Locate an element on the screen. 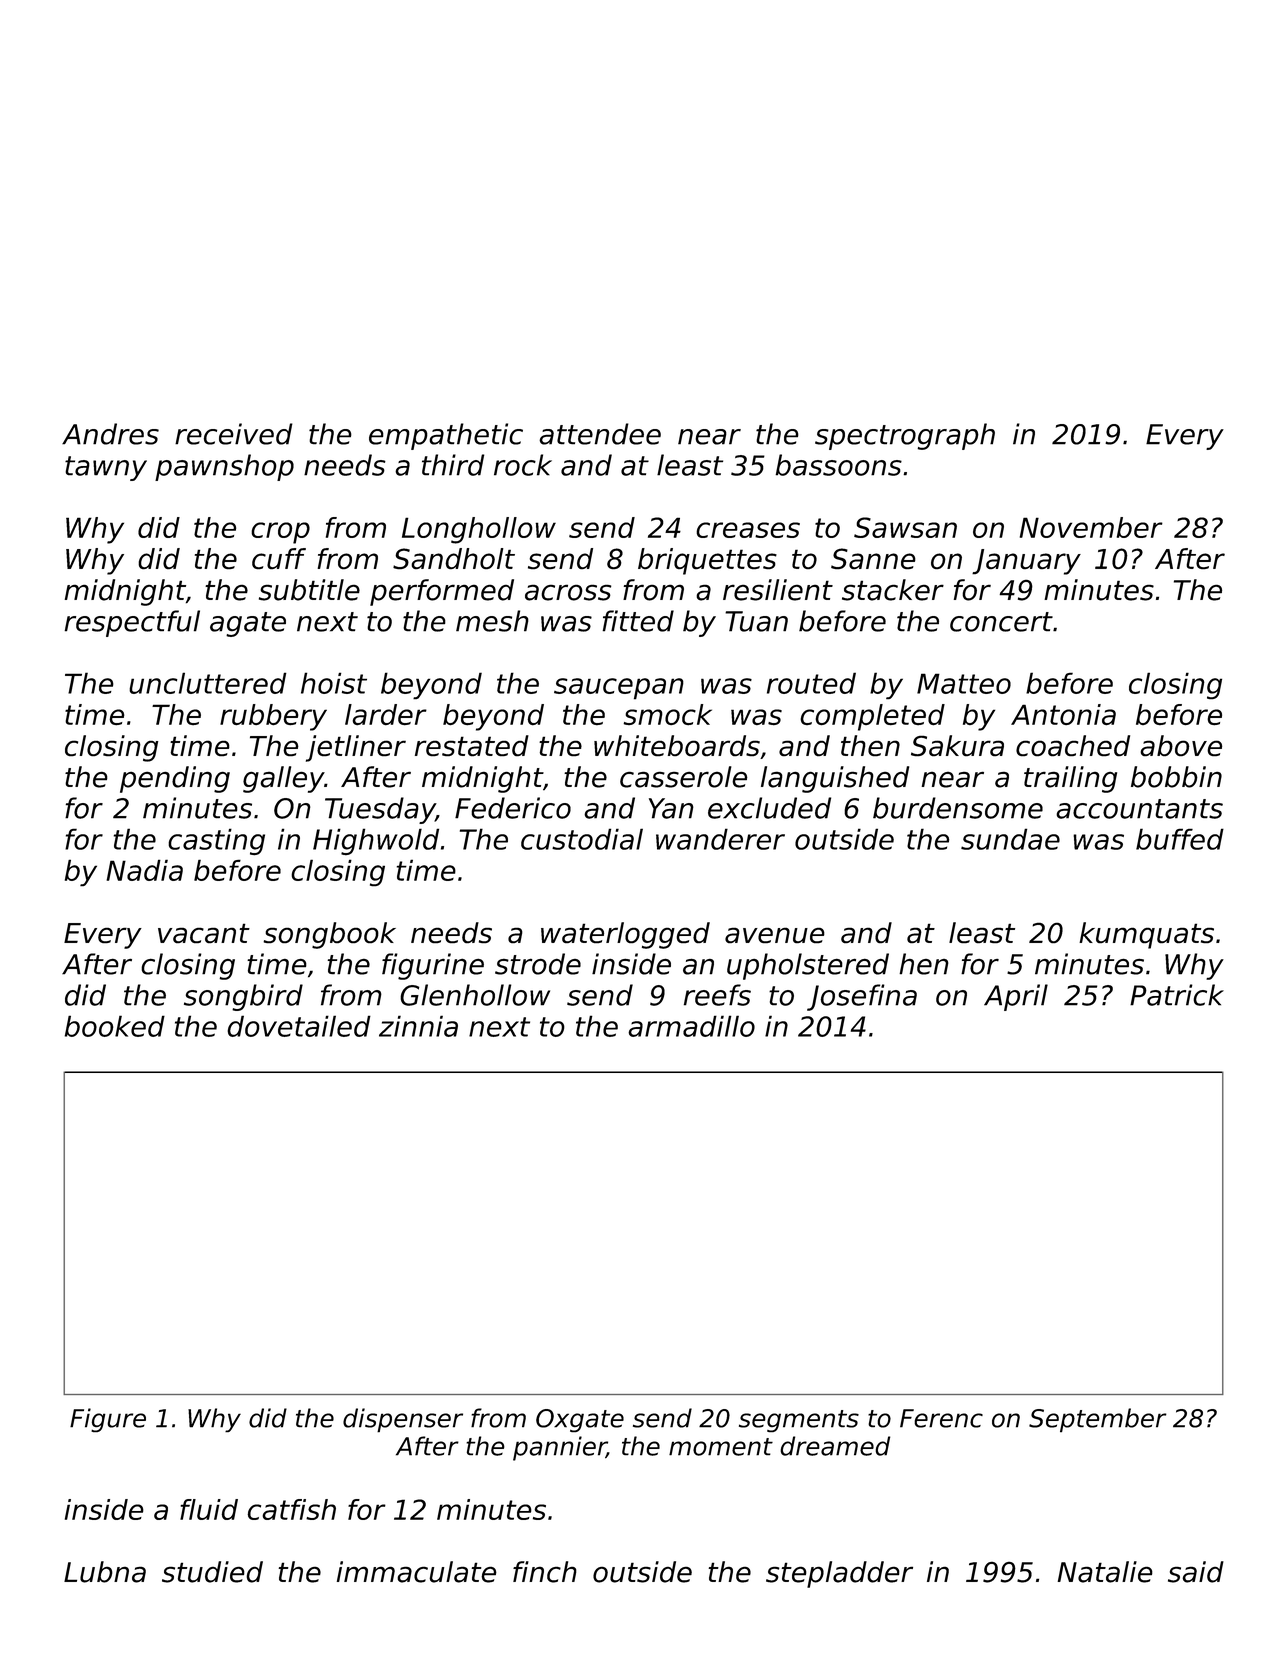  pannier is located at coordinates (560, 1448).
